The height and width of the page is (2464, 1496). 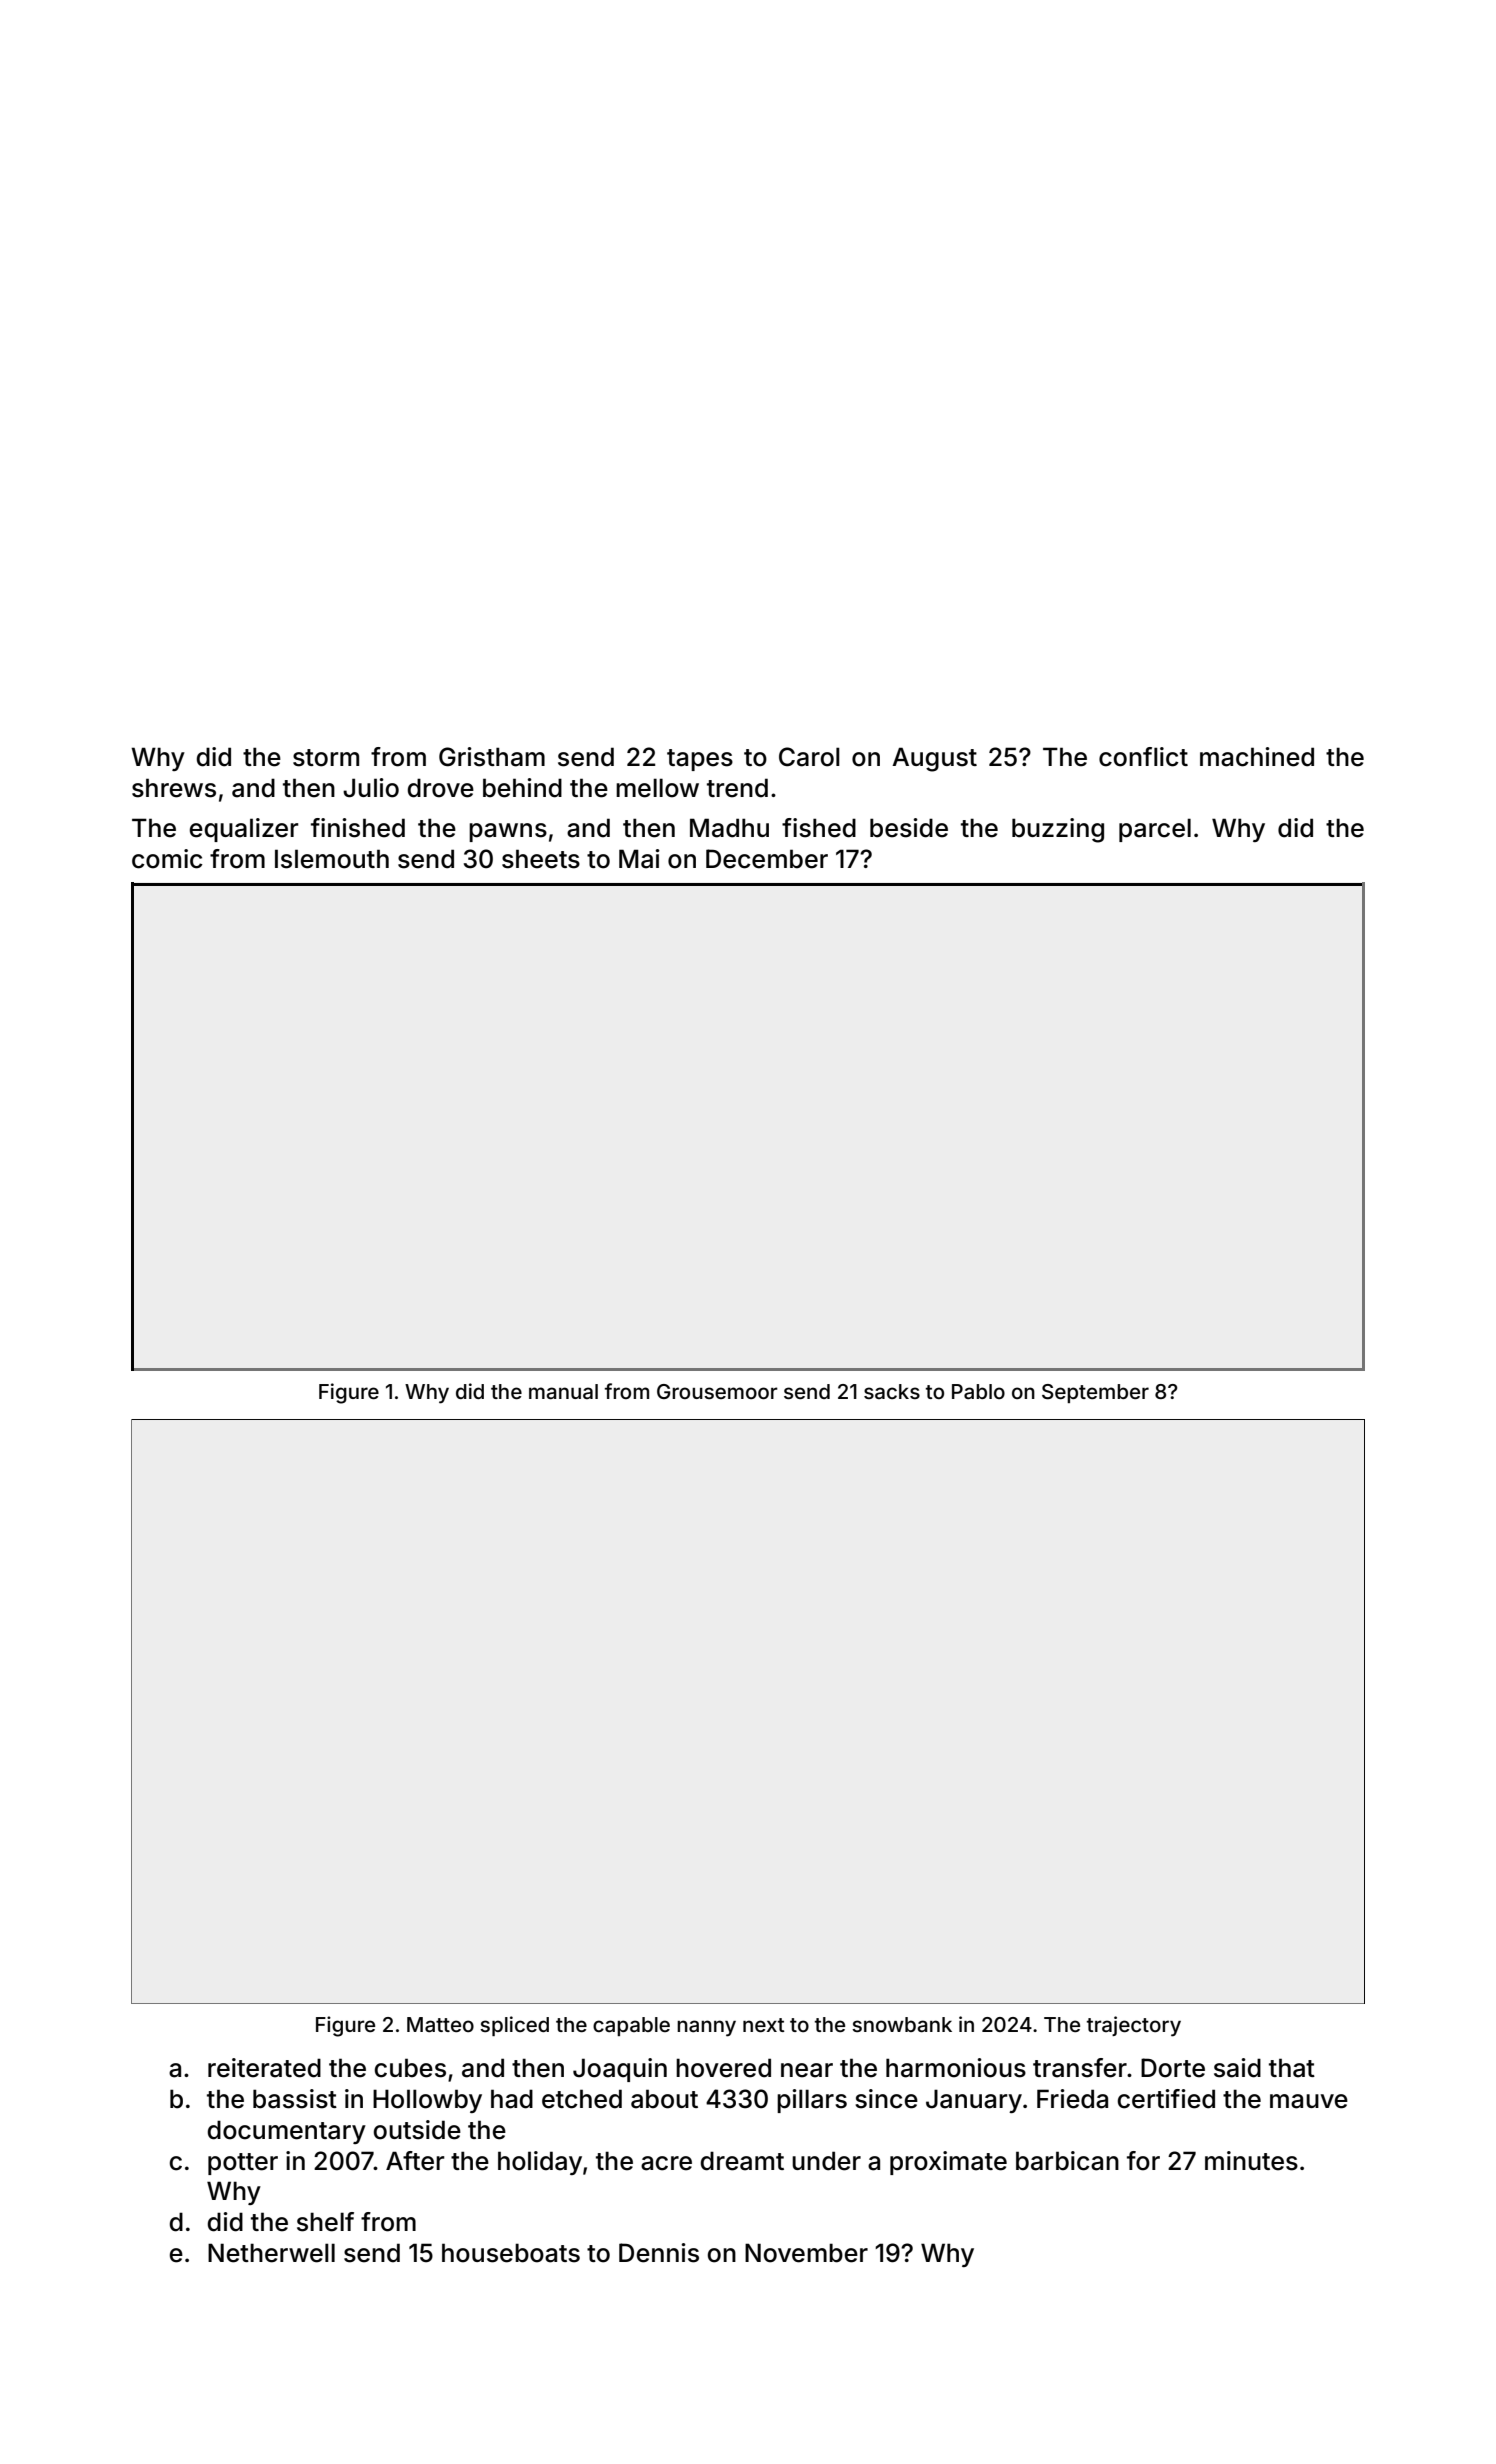 I want to click on December, so click(x=767, y=859).
